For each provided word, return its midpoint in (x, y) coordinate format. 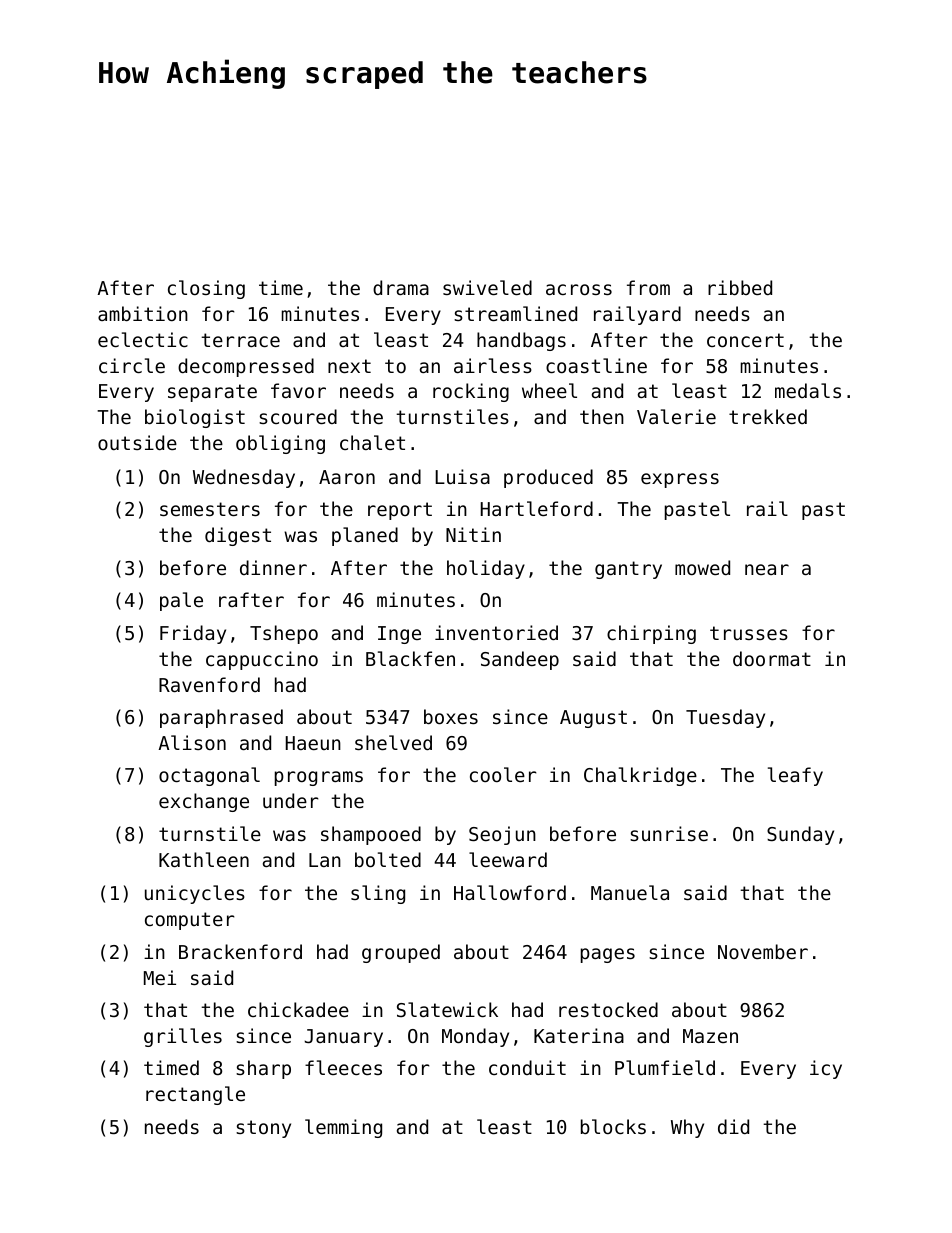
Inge (399, 635)
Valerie (676, 416)
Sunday (800, 835)
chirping (651, 634)
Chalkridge (640, 776)
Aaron (347, 477)
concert (745, 340)
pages (608, 955)
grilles (183, 1037)
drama (401, 287)
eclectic (143, 339)
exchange (204, 802)
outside (137, 442)
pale (181, 601)
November (763, 951)
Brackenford (240, 951)
